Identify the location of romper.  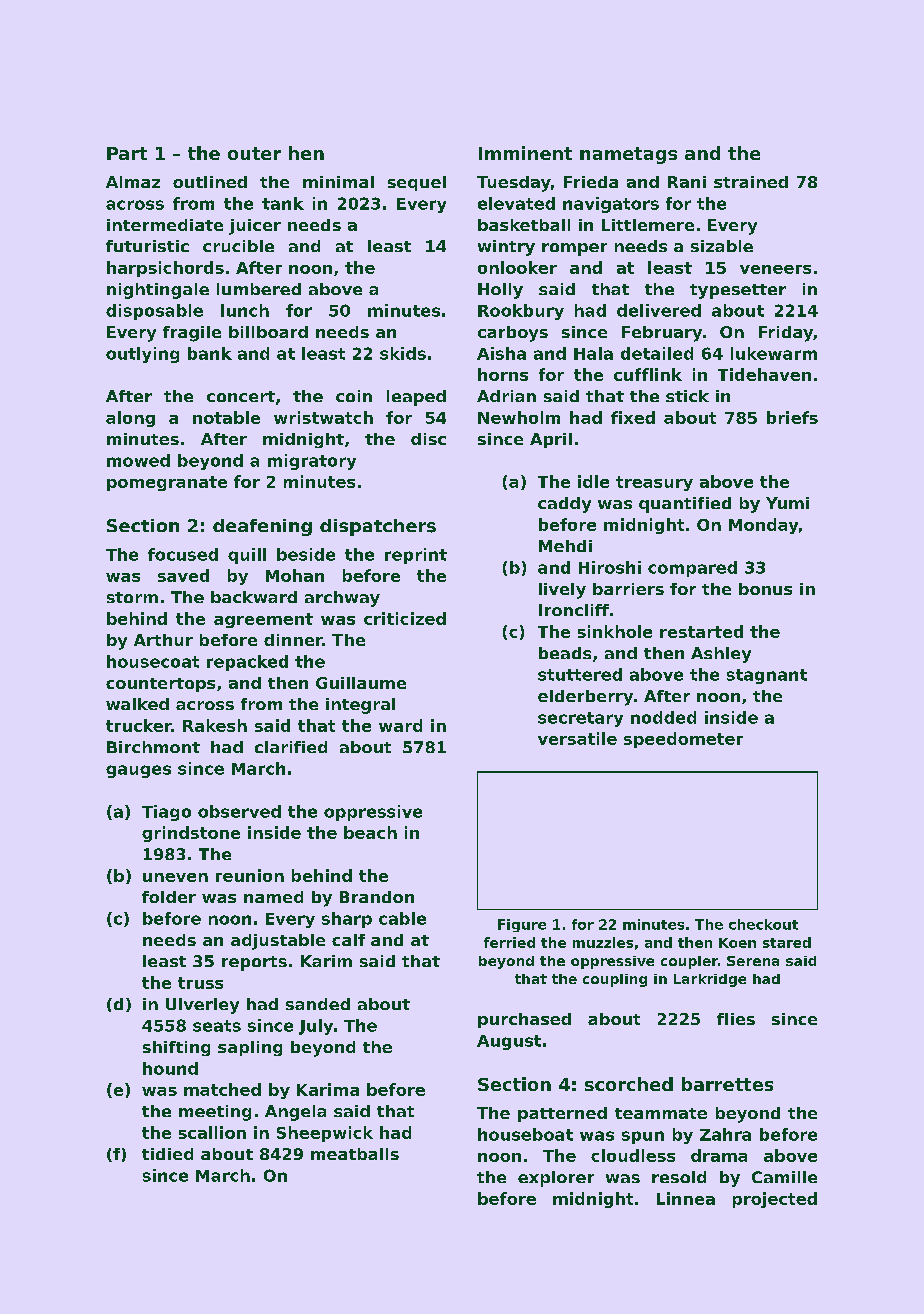
(574, 249).
